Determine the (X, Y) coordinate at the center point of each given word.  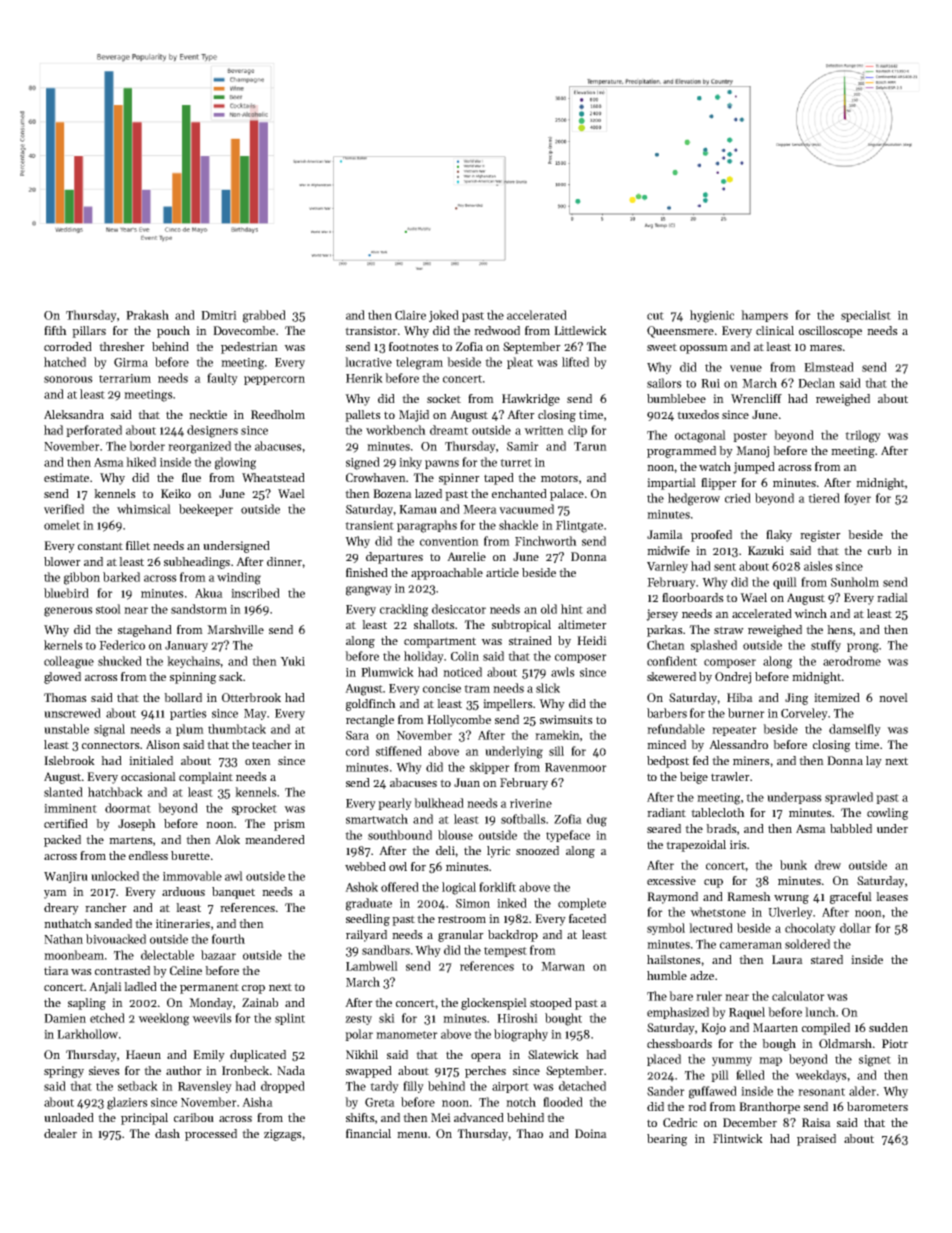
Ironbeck (245, 1070)
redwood (497, 330)
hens (840, 629)
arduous (183, 891)
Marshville (235, 629)
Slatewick (553, 1054)
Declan (816, 383)
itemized (837, 697)
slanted (63, 792)
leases (892, 896)
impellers (508, 705)
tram (477, 689)
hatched (65, 362)
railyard (366, 936)
